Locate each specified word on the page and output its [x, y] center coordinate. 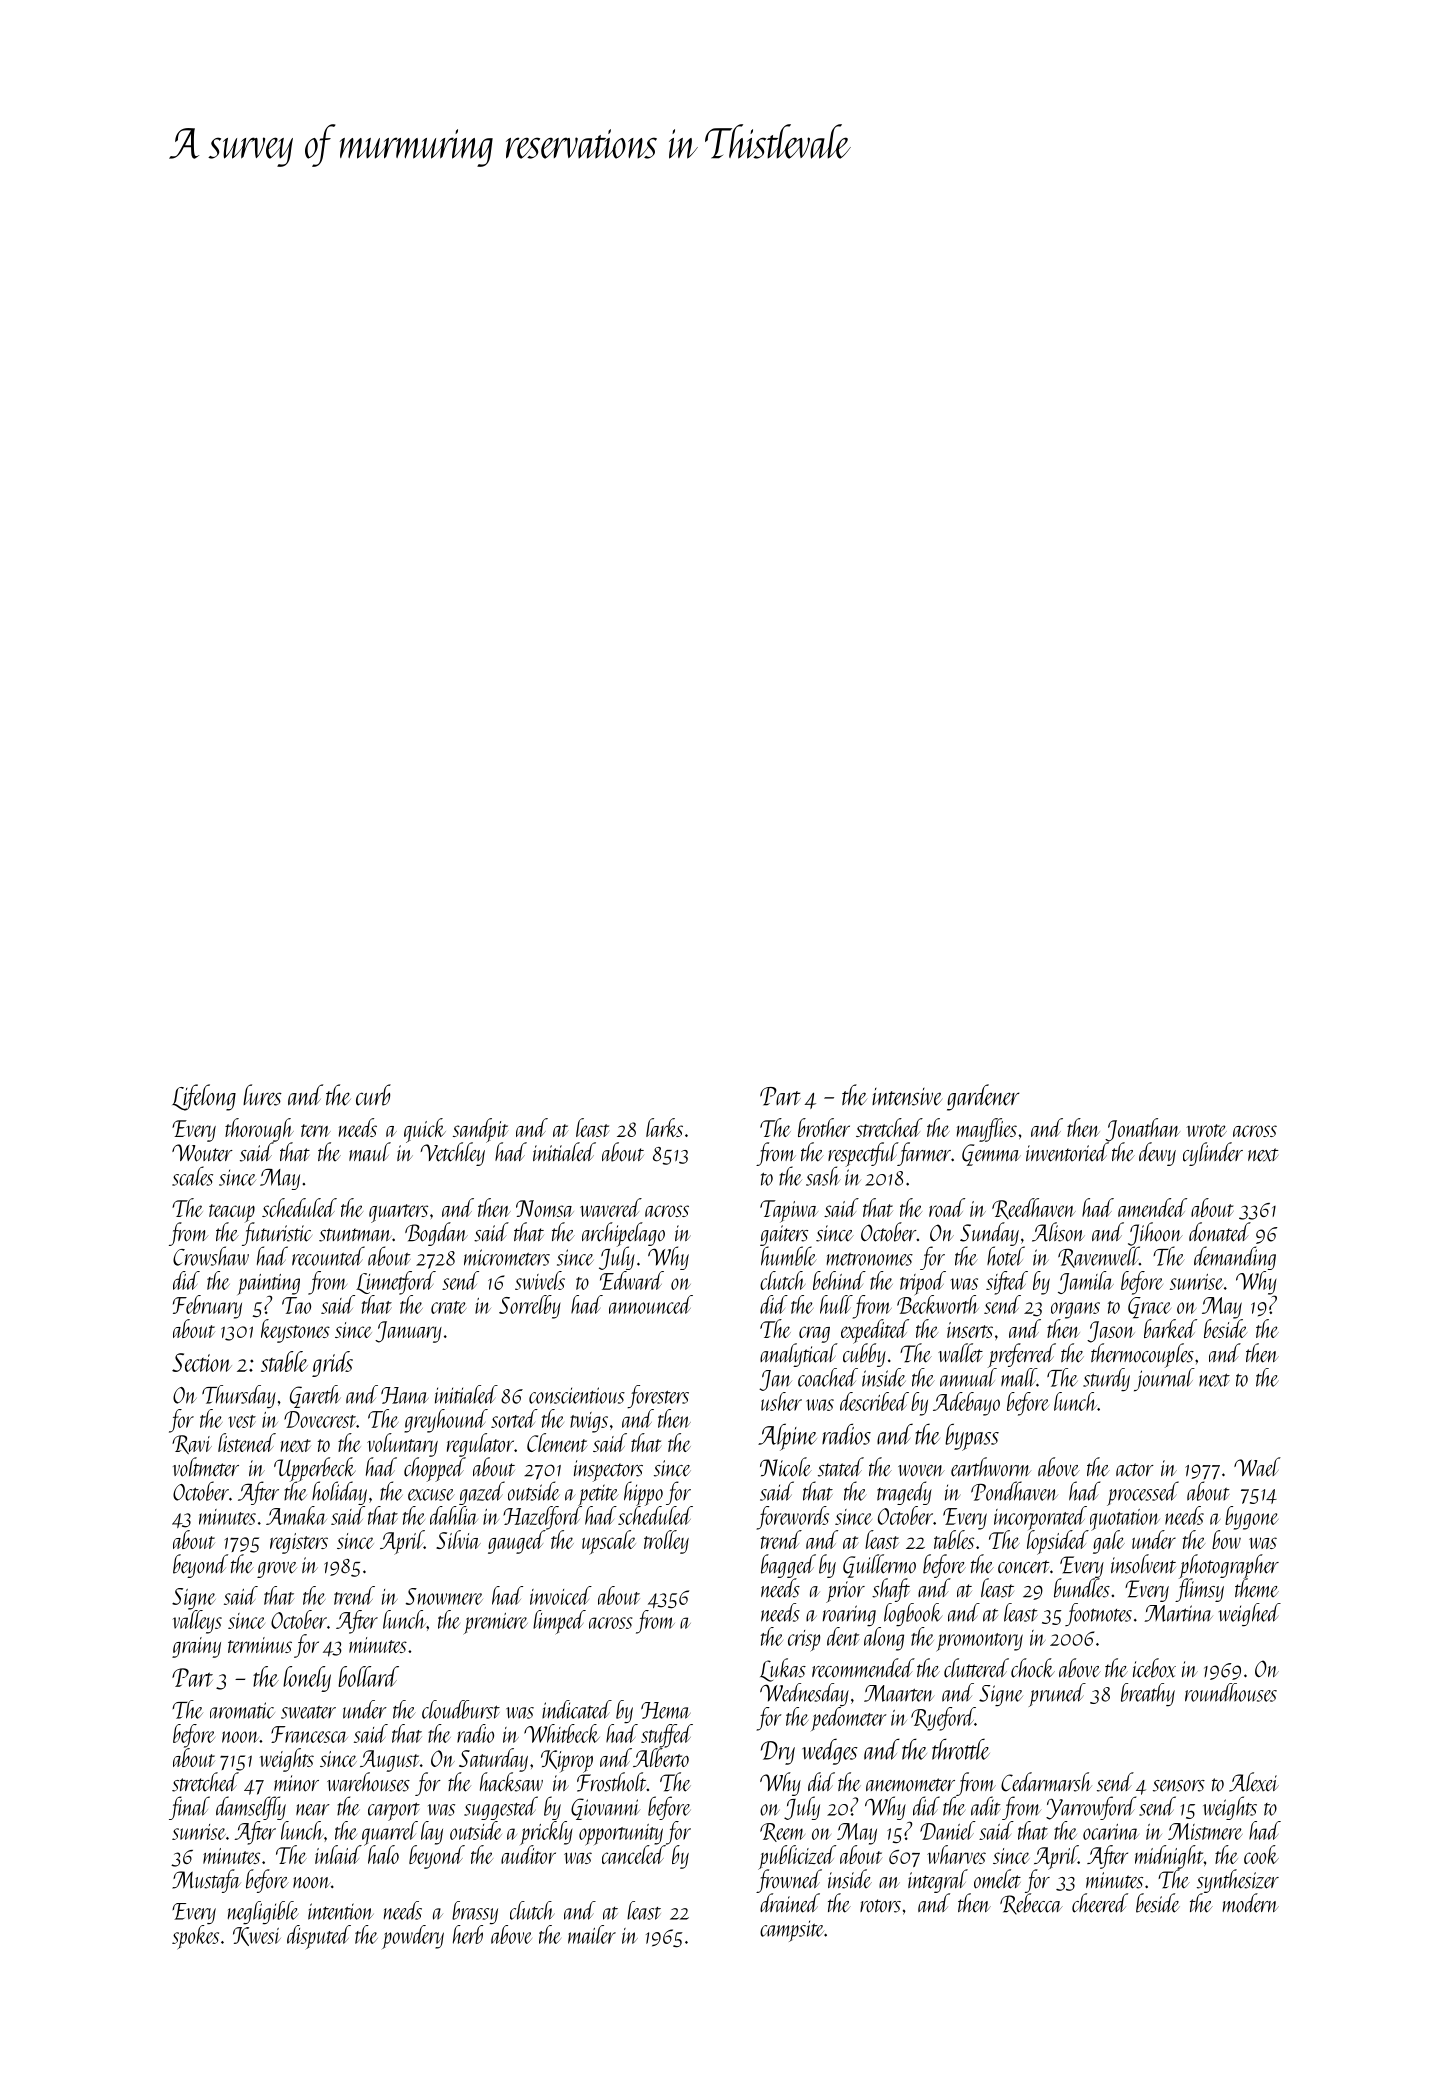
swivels [540, 1280]
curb [373, 1095]
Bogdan [436, 1234]
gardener [983, 1097]
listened [247, 1442]
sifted [1007, 1283]
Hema [666, 1710]
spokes [195, 1937]
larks [664, 1127]
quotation [1125, 1519]
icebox [1154, 1668]
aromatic [242, 1710]
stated [841, 1467]
